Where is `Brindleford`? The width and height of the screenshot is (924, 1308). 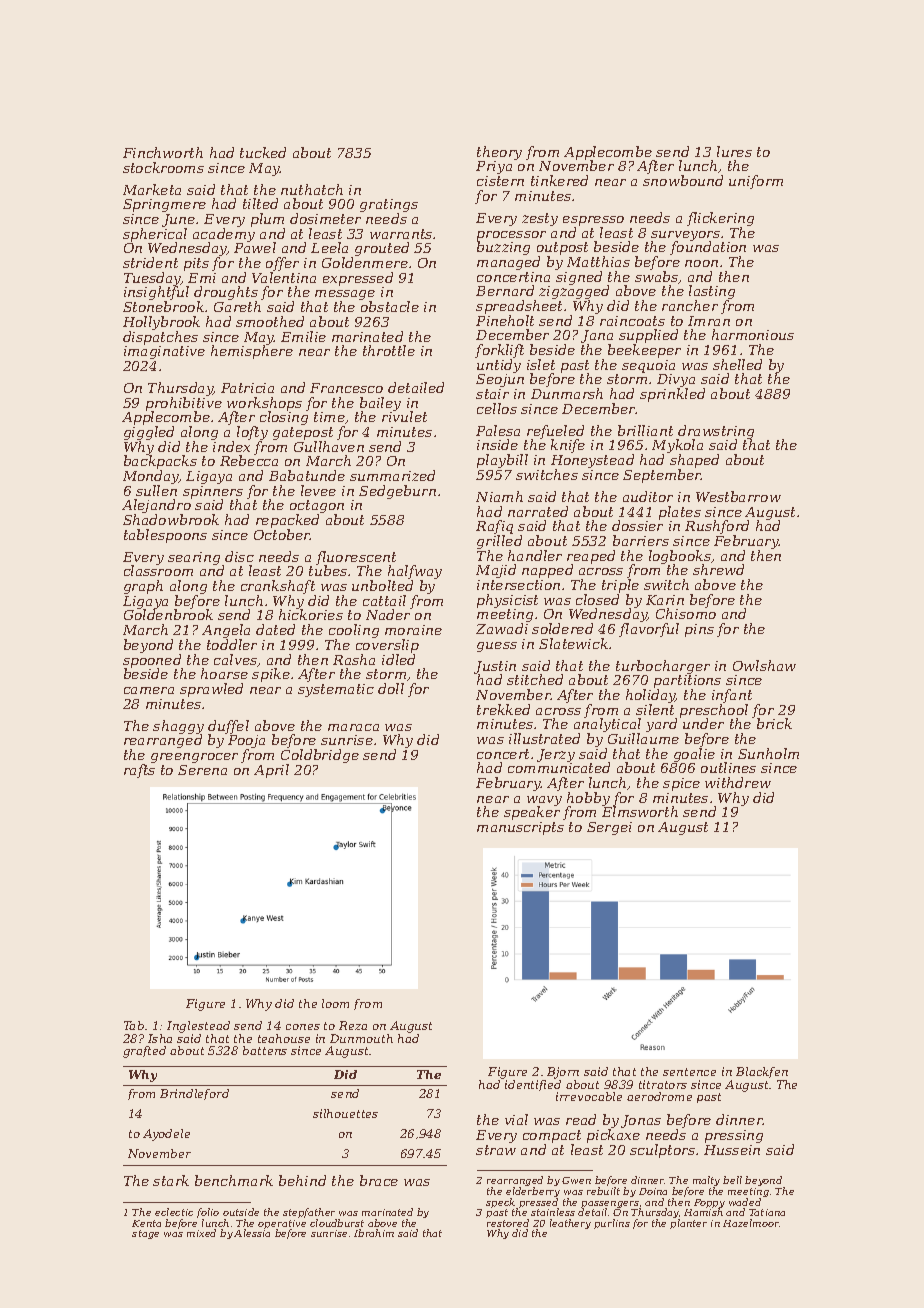
Brindleford is located at coordinates (194, 1094).
